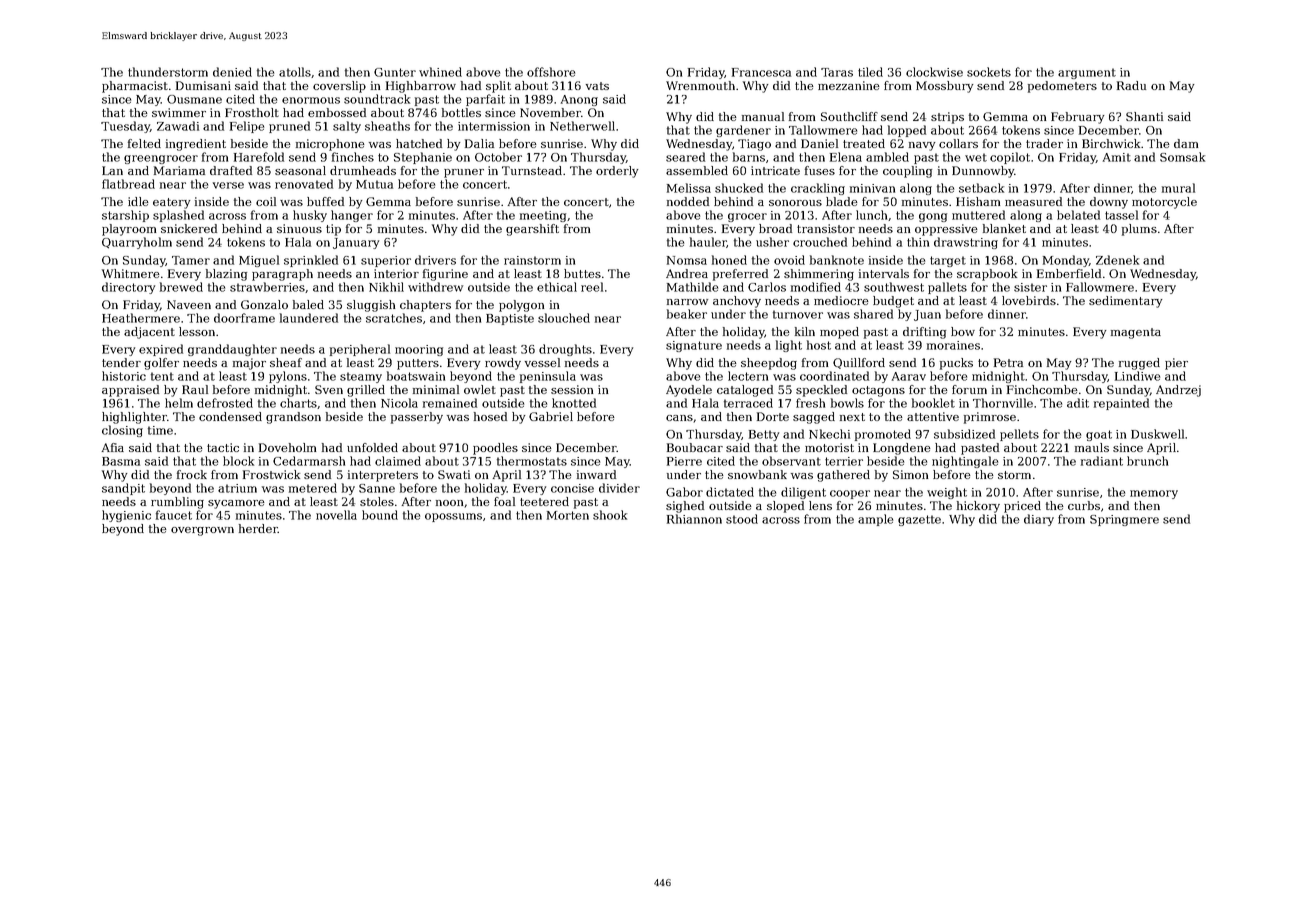 The width and height of the screenshot is (1308, 924). Describe the element at coordinates (1124, 520) in the screenshot. I see `Springmere` at that location.
